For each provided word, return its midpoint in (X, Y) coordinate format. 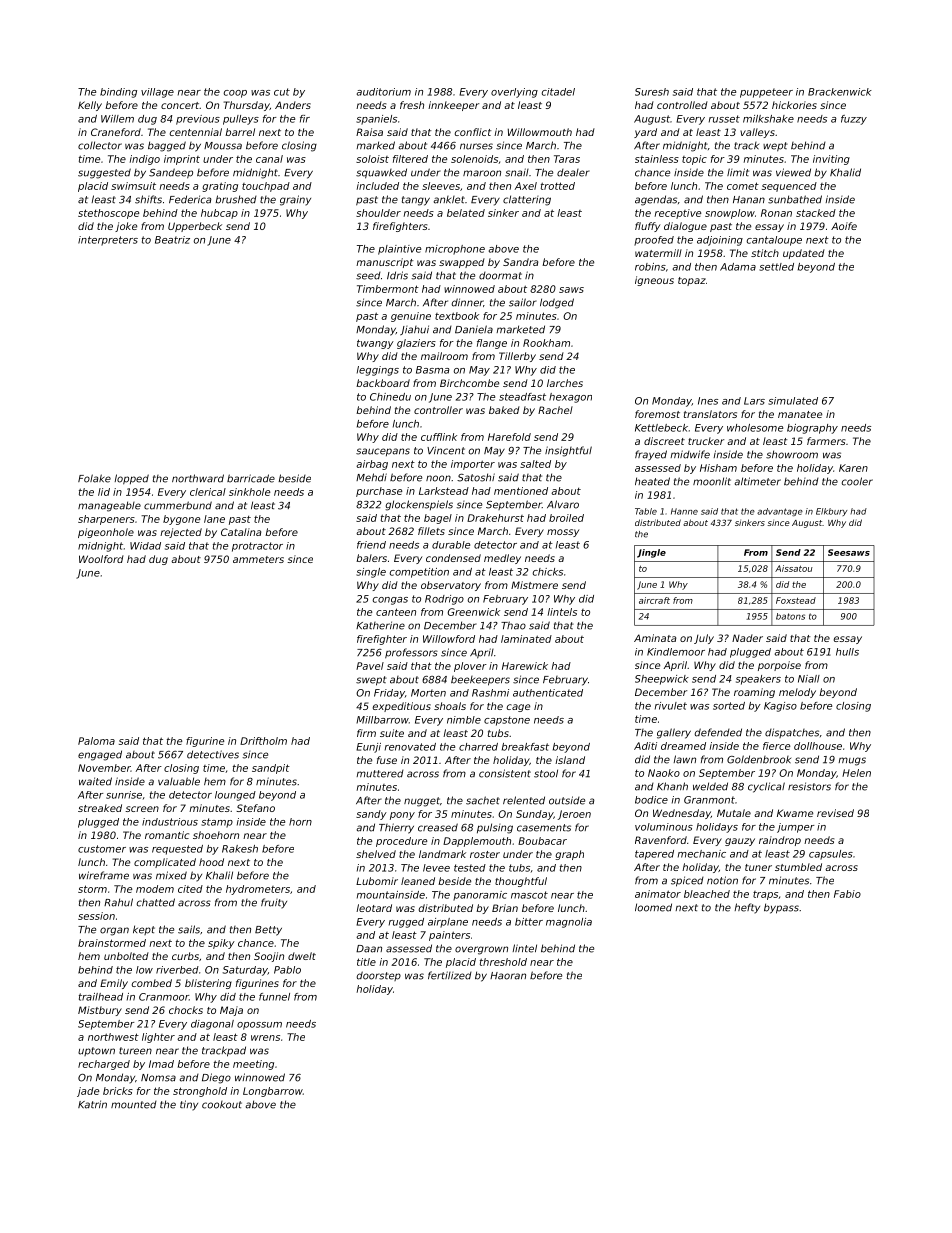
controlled (682, 105)
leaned (418, 881)
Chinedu (390, 397)
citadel (558, 92)
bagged (167, 146)
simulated (793, 401)
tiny (189, 1105)
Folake (94, 478)
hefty (747, 908)
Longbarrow (273, 1092)
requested (177, 850)
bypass (781, 908)
